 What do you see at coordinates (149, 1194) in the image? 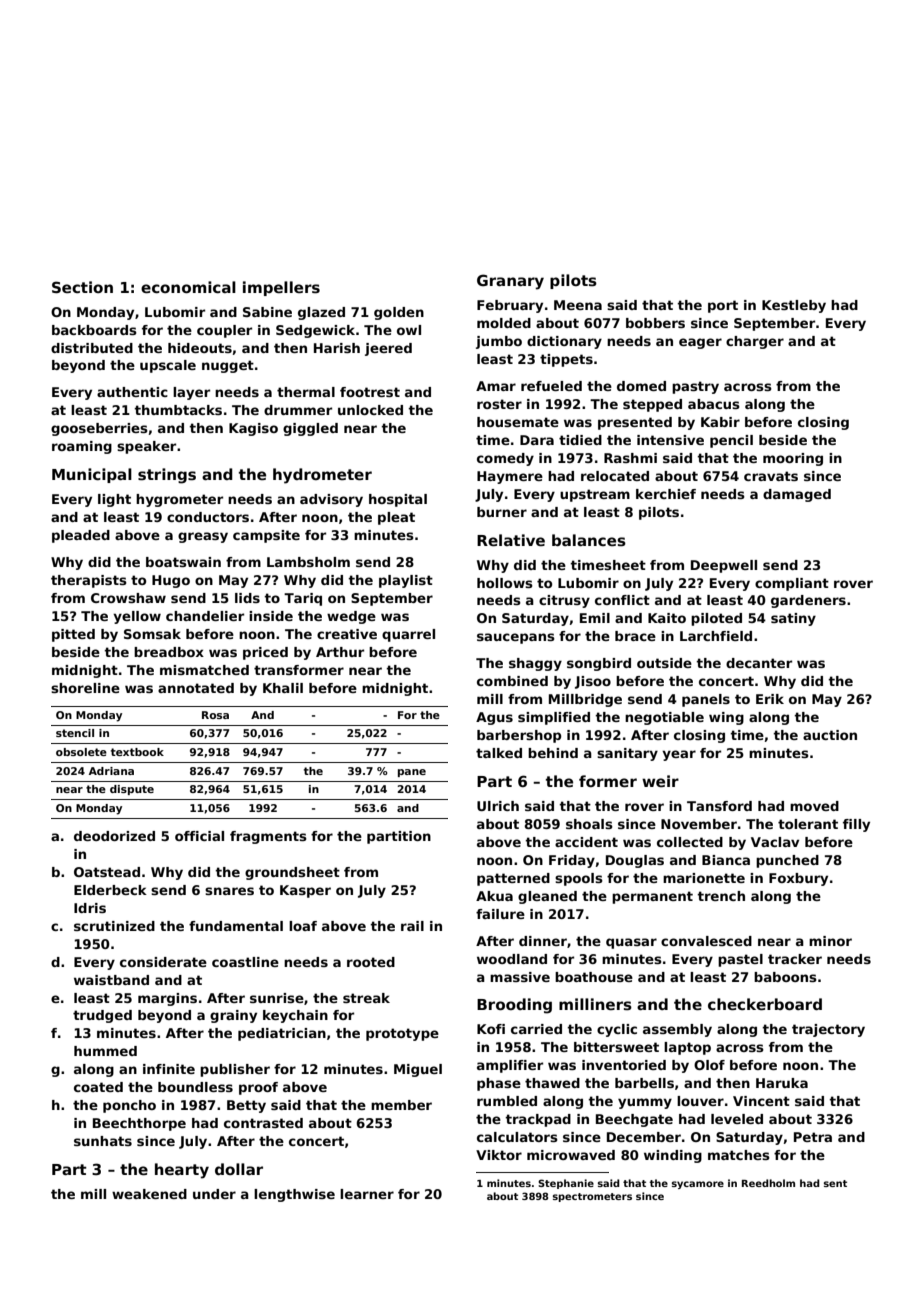
I see `weakened` at bounding box center [149, 1194].
